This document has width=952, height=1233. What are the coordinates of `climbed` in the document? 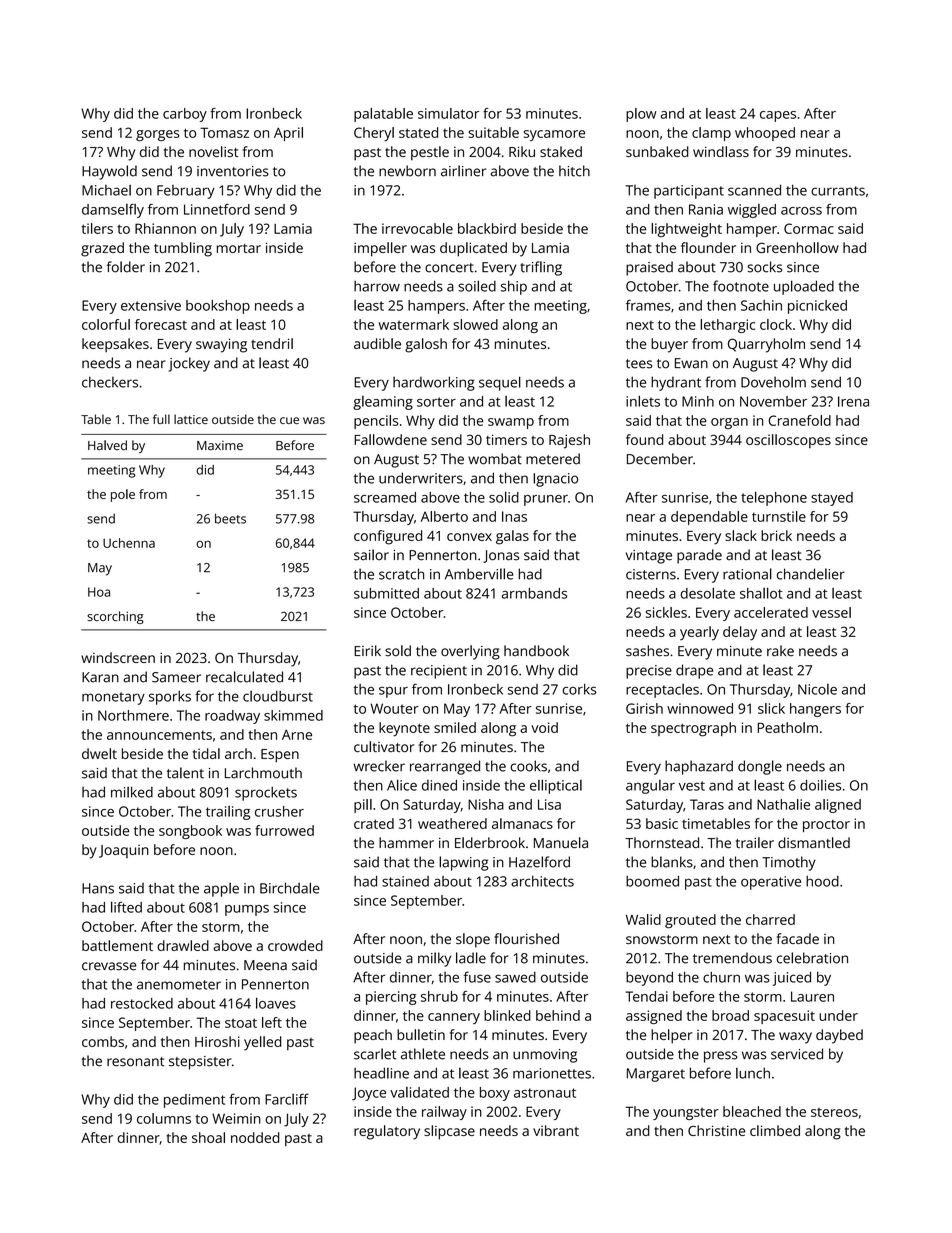 It's located at (775, 1130).
